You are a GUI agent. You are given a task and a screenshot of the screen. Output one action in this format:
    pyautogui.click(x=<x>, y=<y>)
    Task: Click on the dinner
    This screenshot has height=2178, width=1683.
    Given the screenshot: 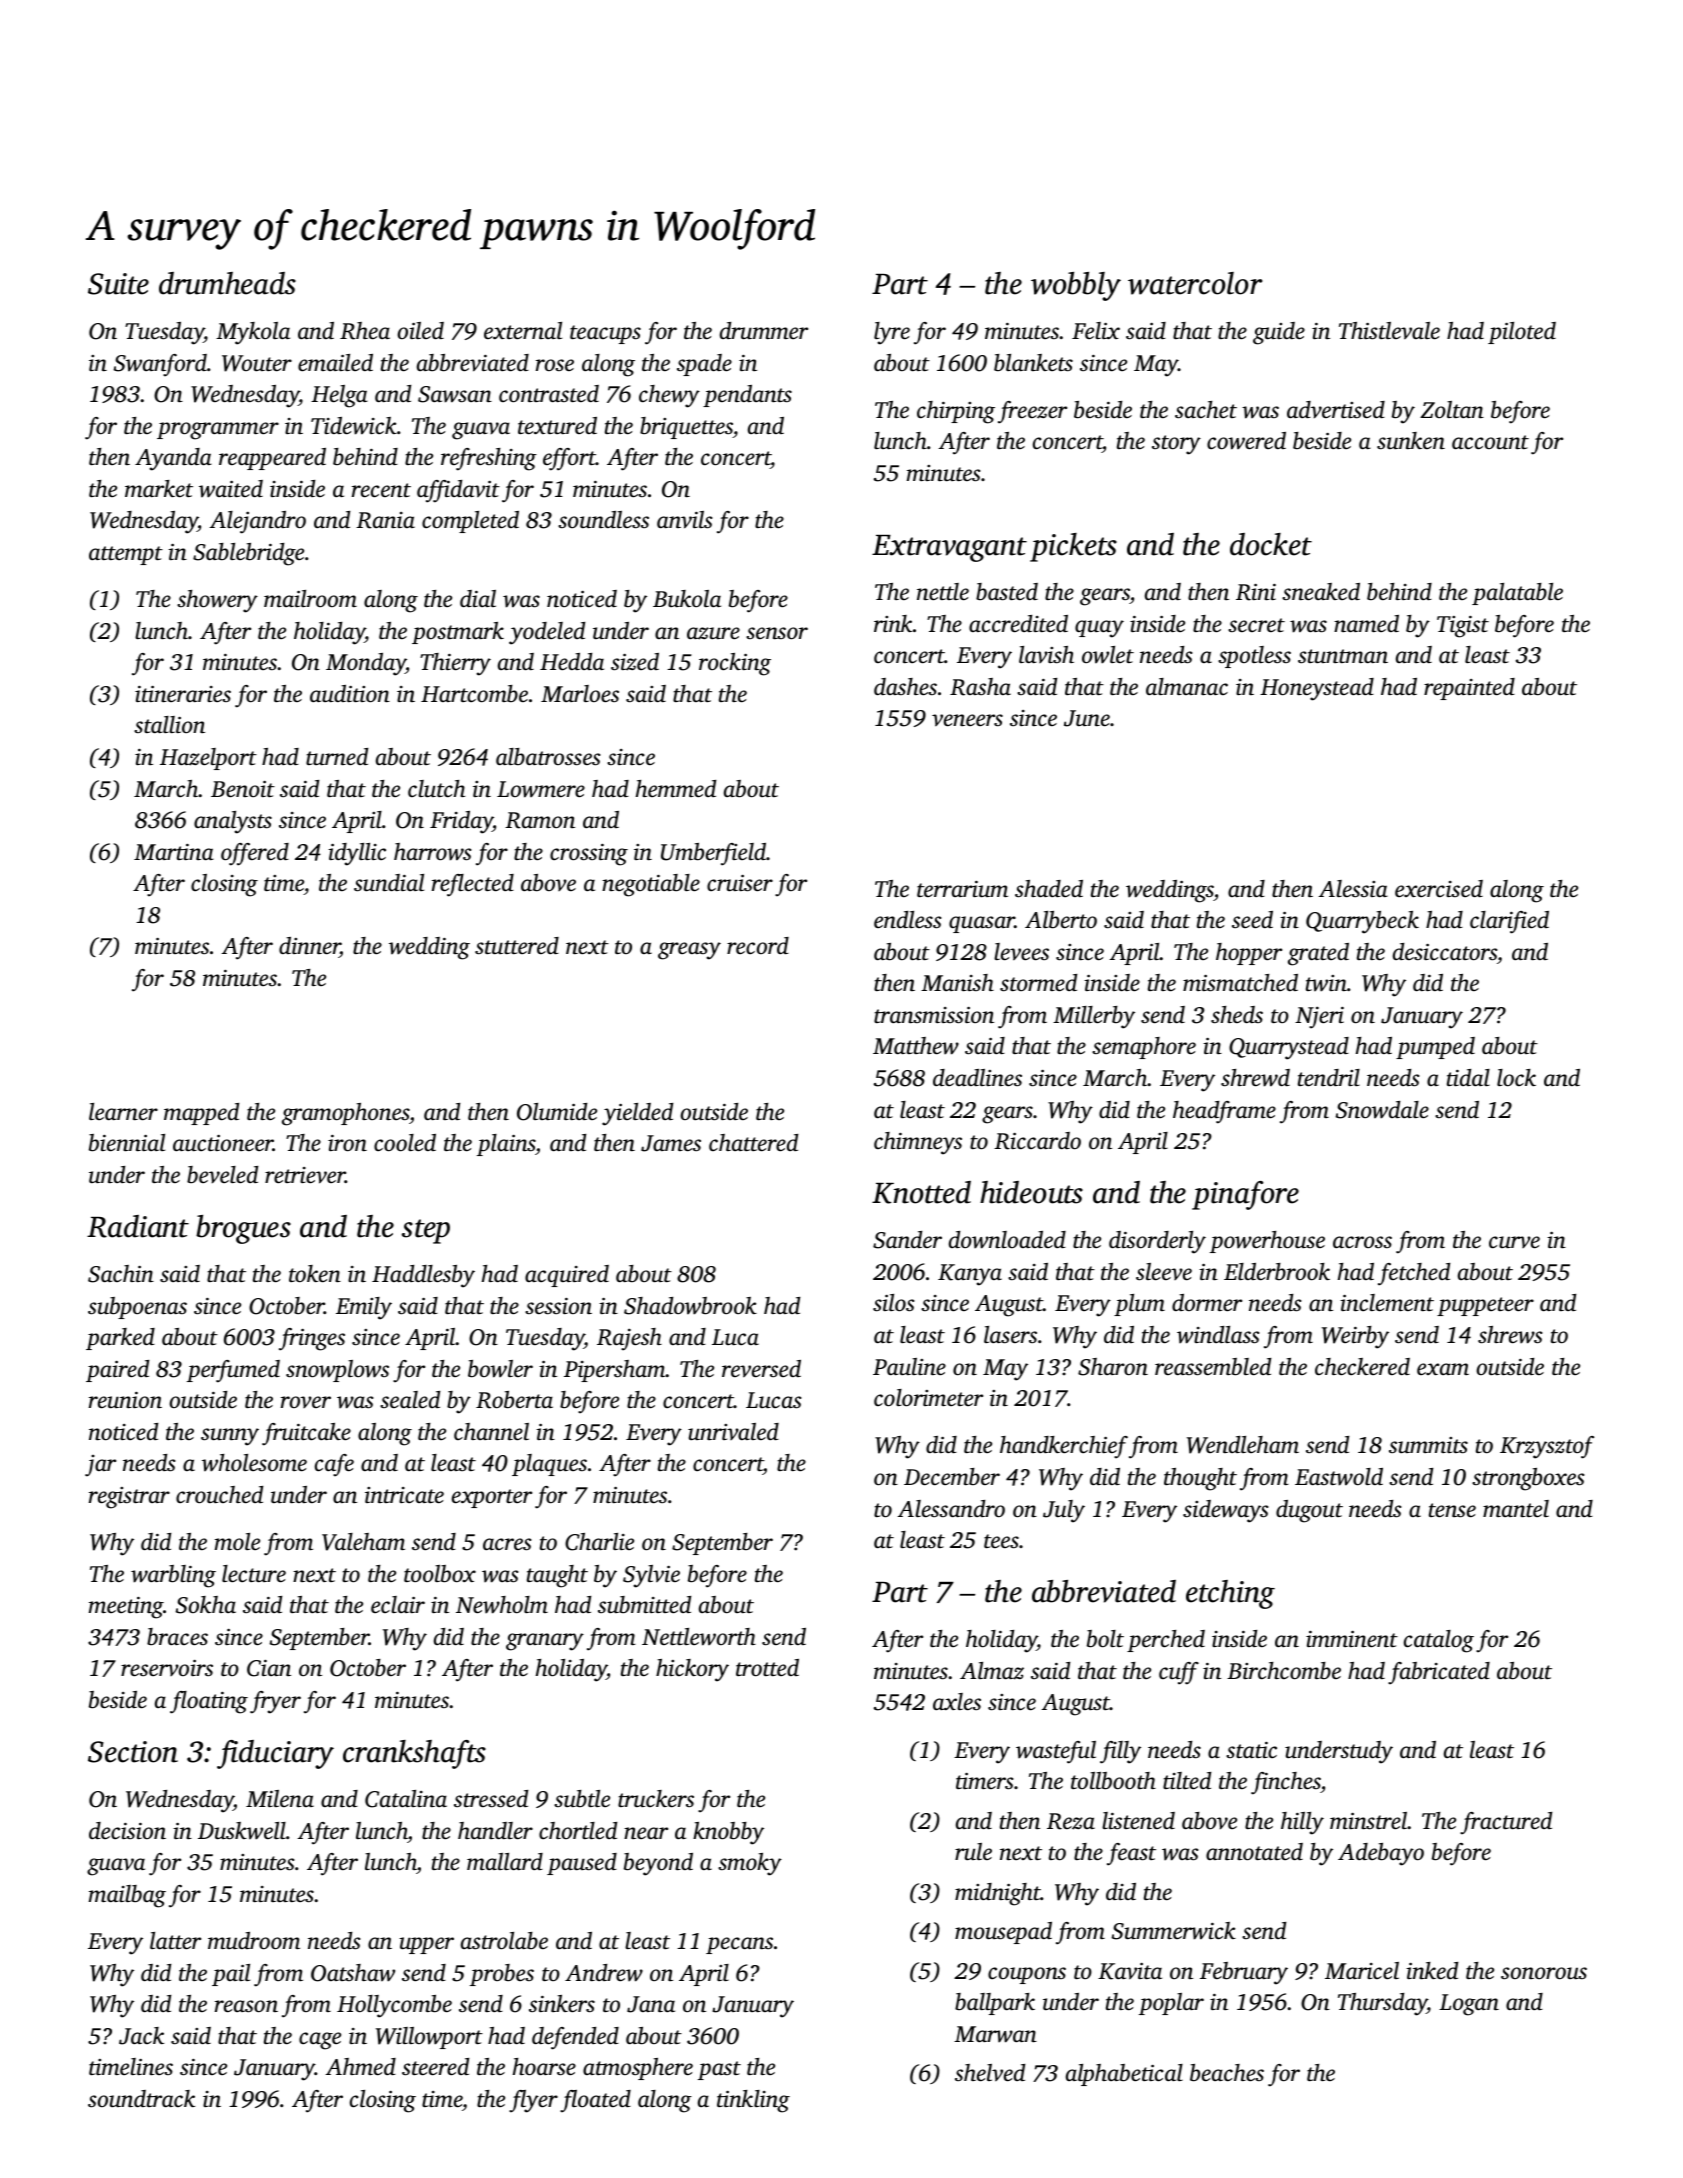 What is the action you would take?
    pyautogui.click(x=309, y=947)
